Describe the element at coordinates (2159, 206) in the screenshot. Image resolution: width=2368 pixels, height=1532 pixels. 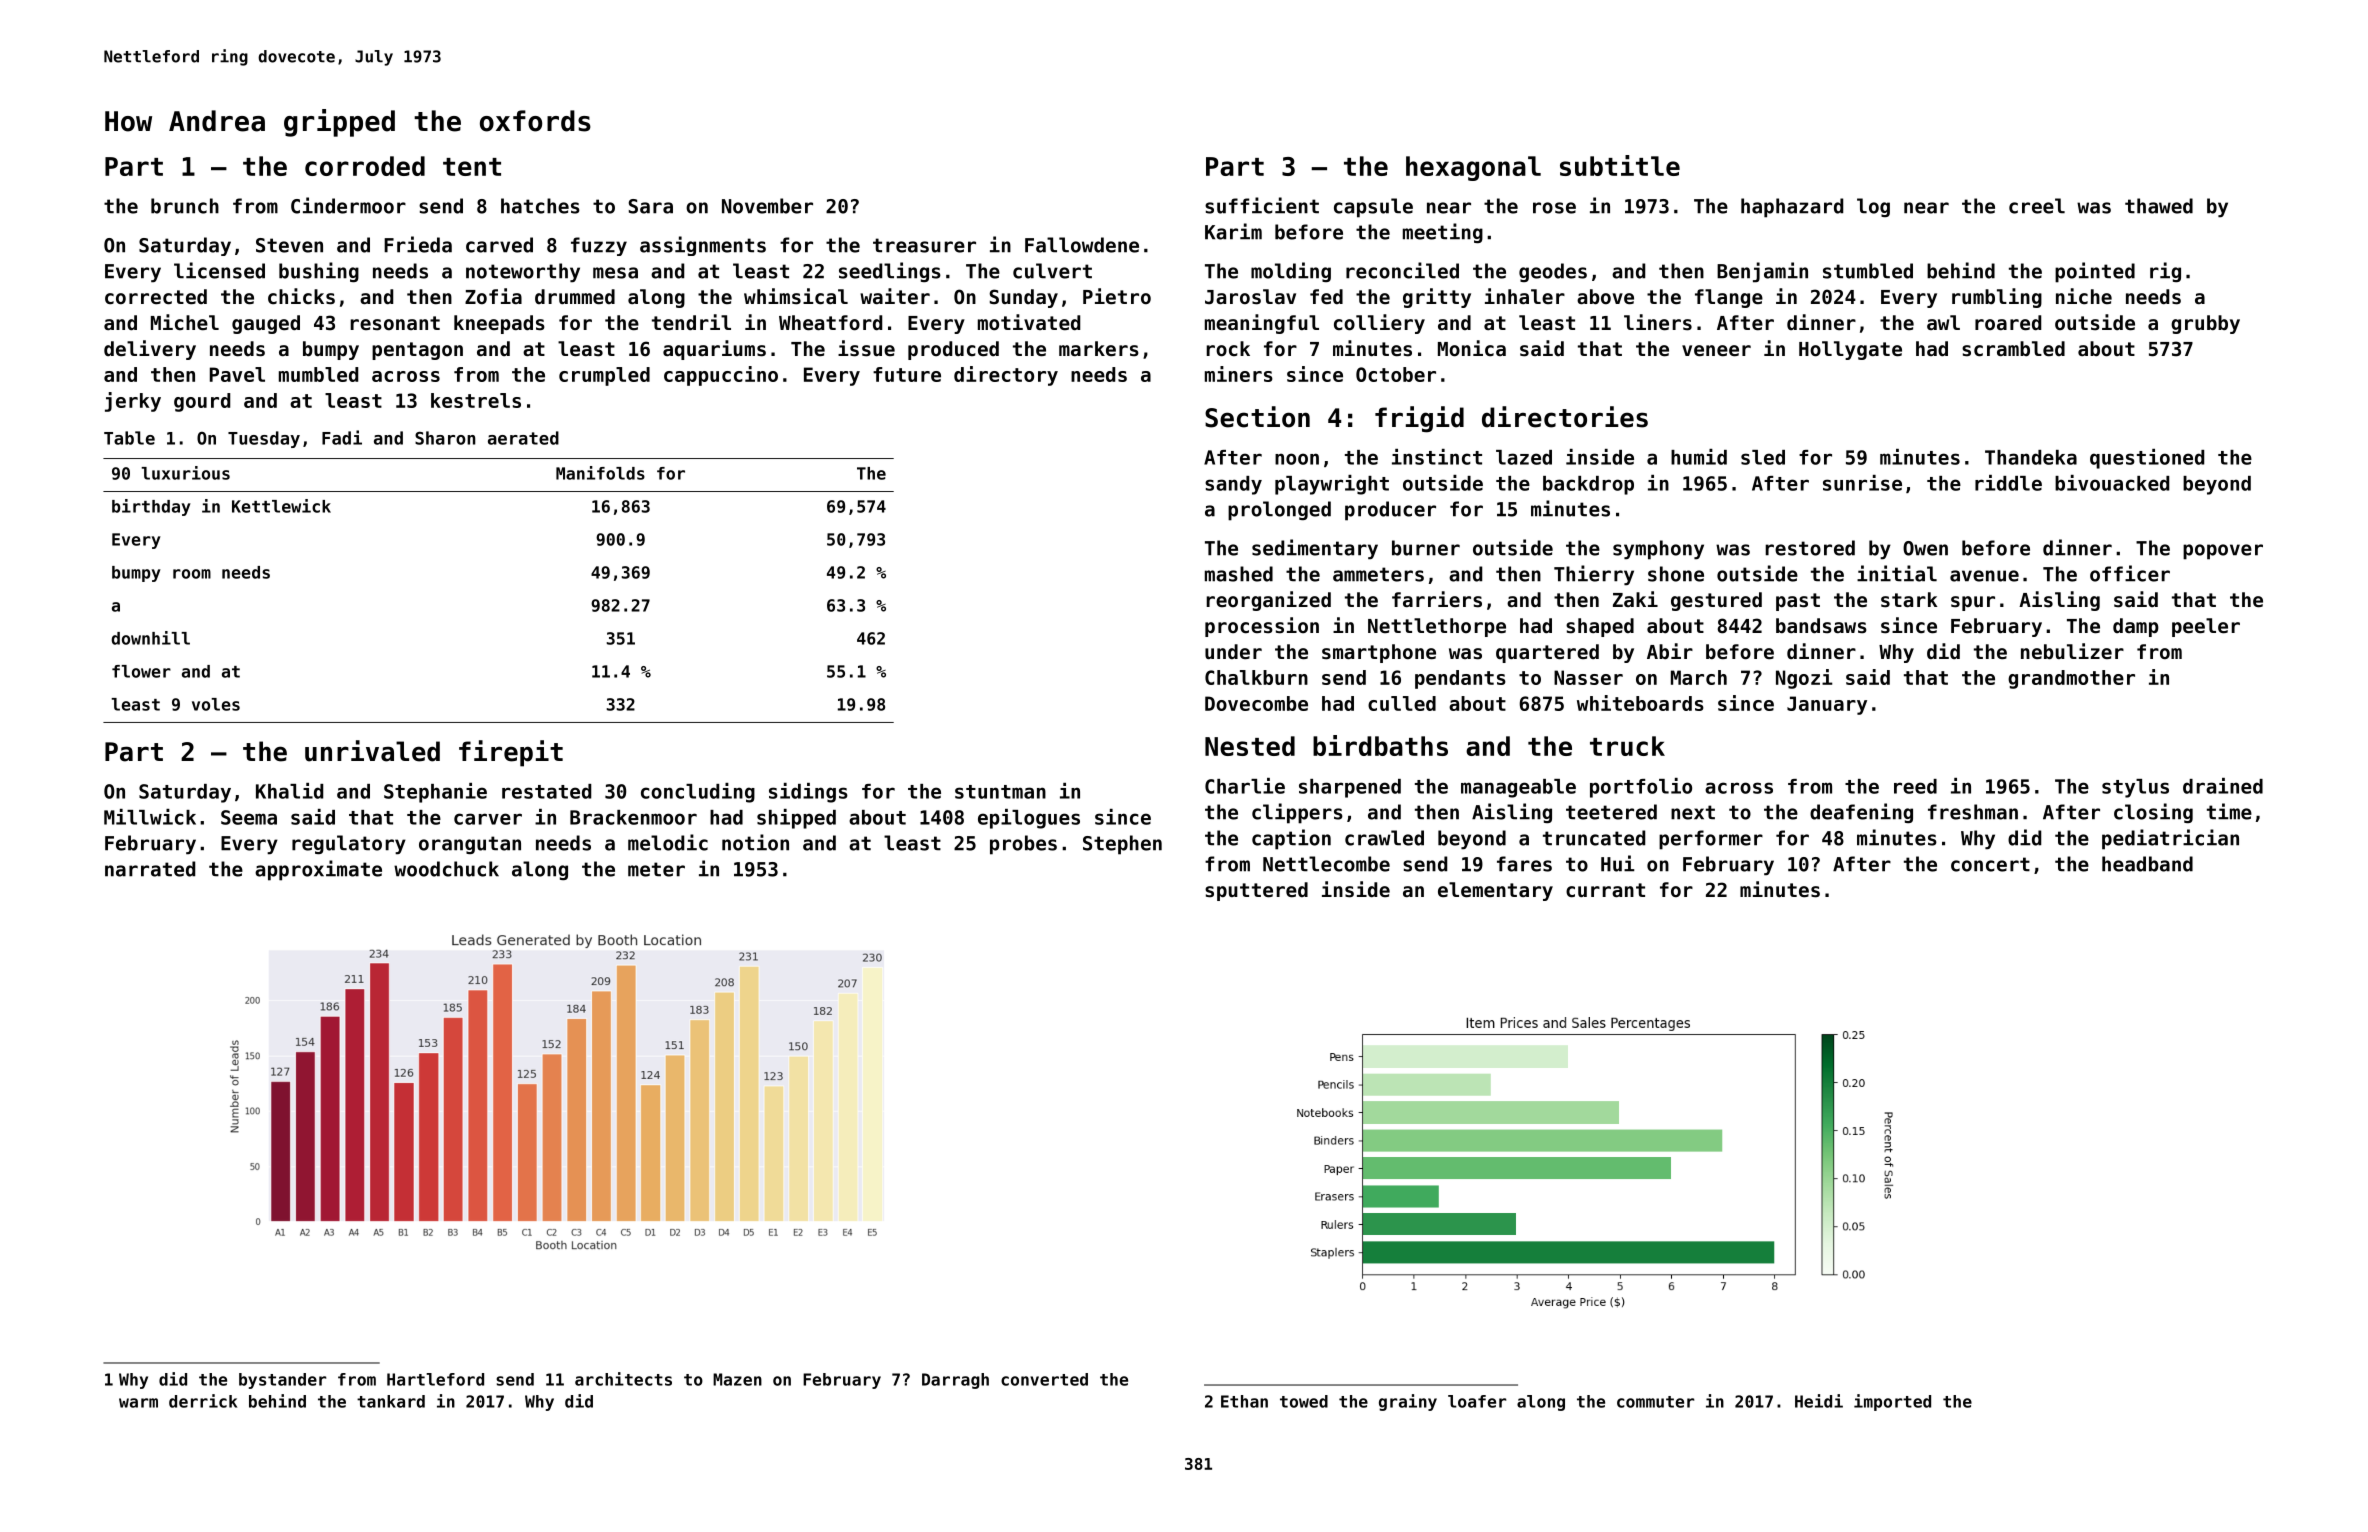
I see `thawed` at that location.
